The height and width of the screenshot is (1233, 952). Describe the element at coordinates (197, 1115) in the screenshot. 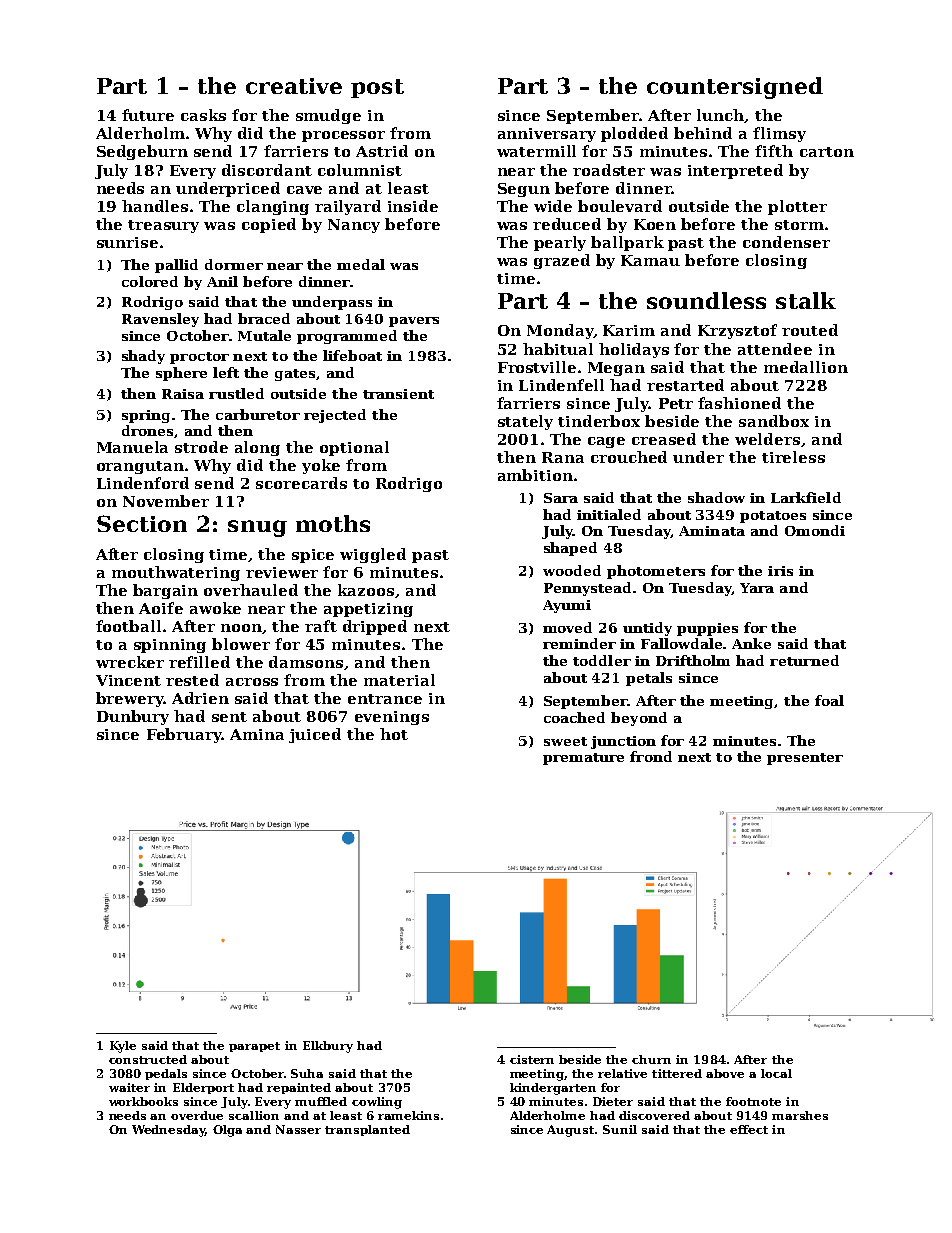

I see `overdue` at that location.
